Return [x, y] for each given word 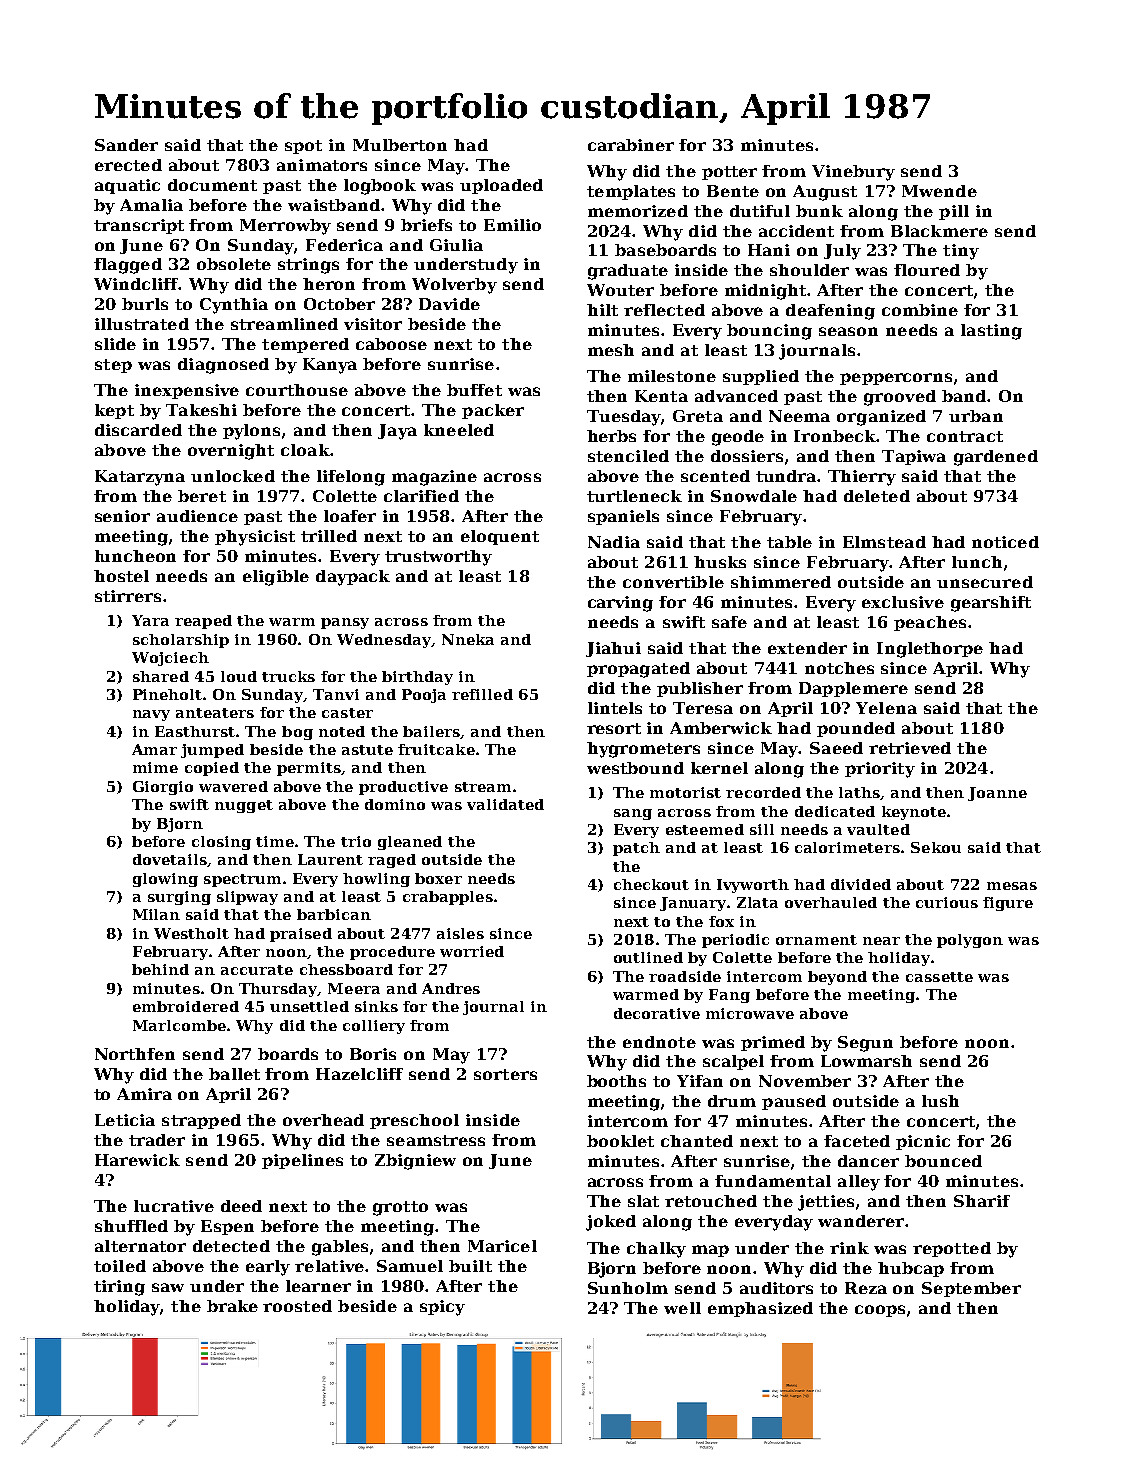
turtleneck [634, 496]
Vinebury [853, 173]
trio [356, 841]
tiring [119, 1288]
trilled [329, 536]
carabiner [631, 145]
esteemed [705, 829]
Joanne [997, 794]
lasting [991, 332]
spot [303, 147]
